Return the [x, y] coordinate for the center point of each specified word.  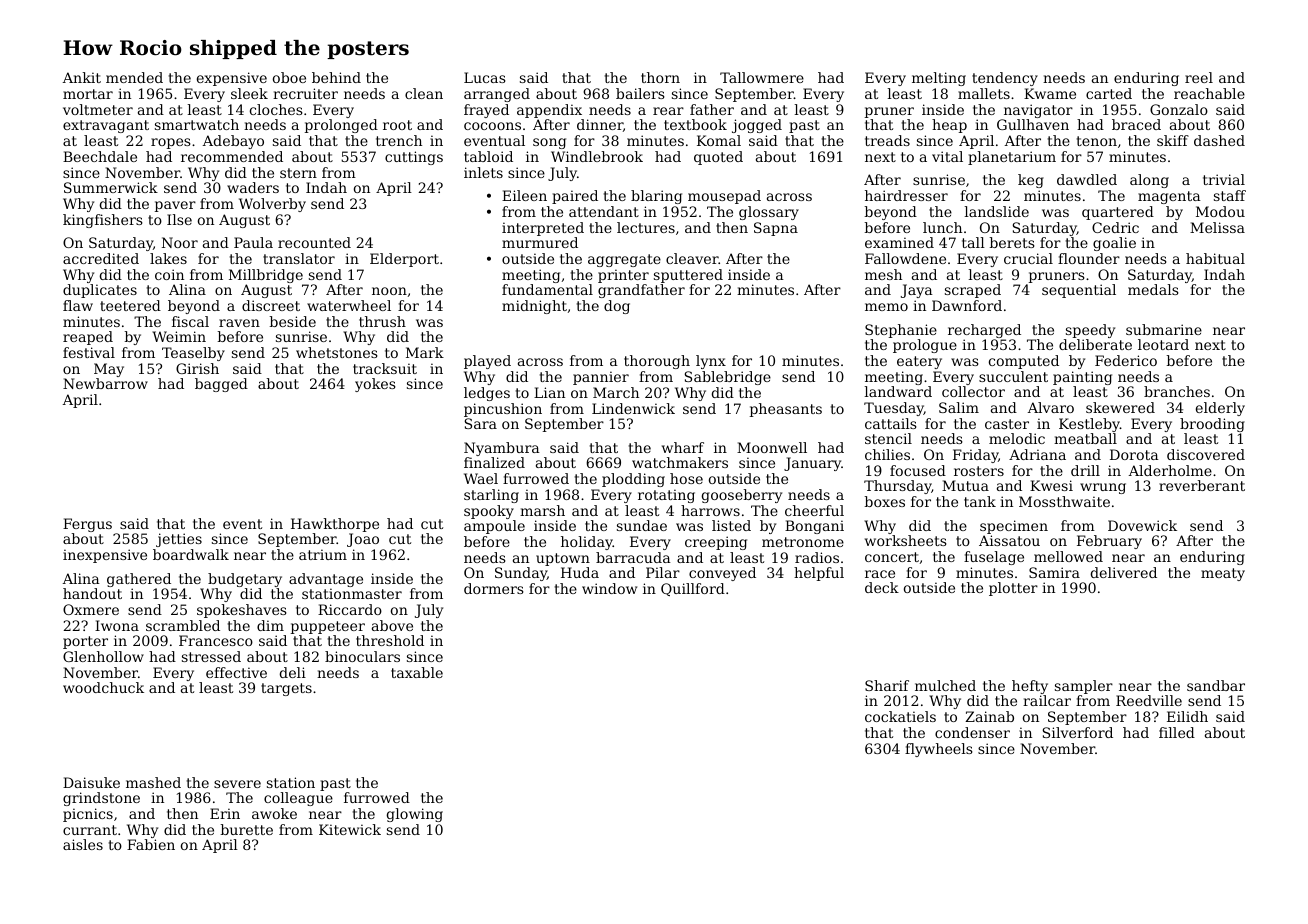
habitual [1215, 258]
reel [1199, 77]
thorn [660, 77]
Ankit [82, 77]
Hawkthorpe [335, 525]
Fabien [151, 844]
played [487, 362]
